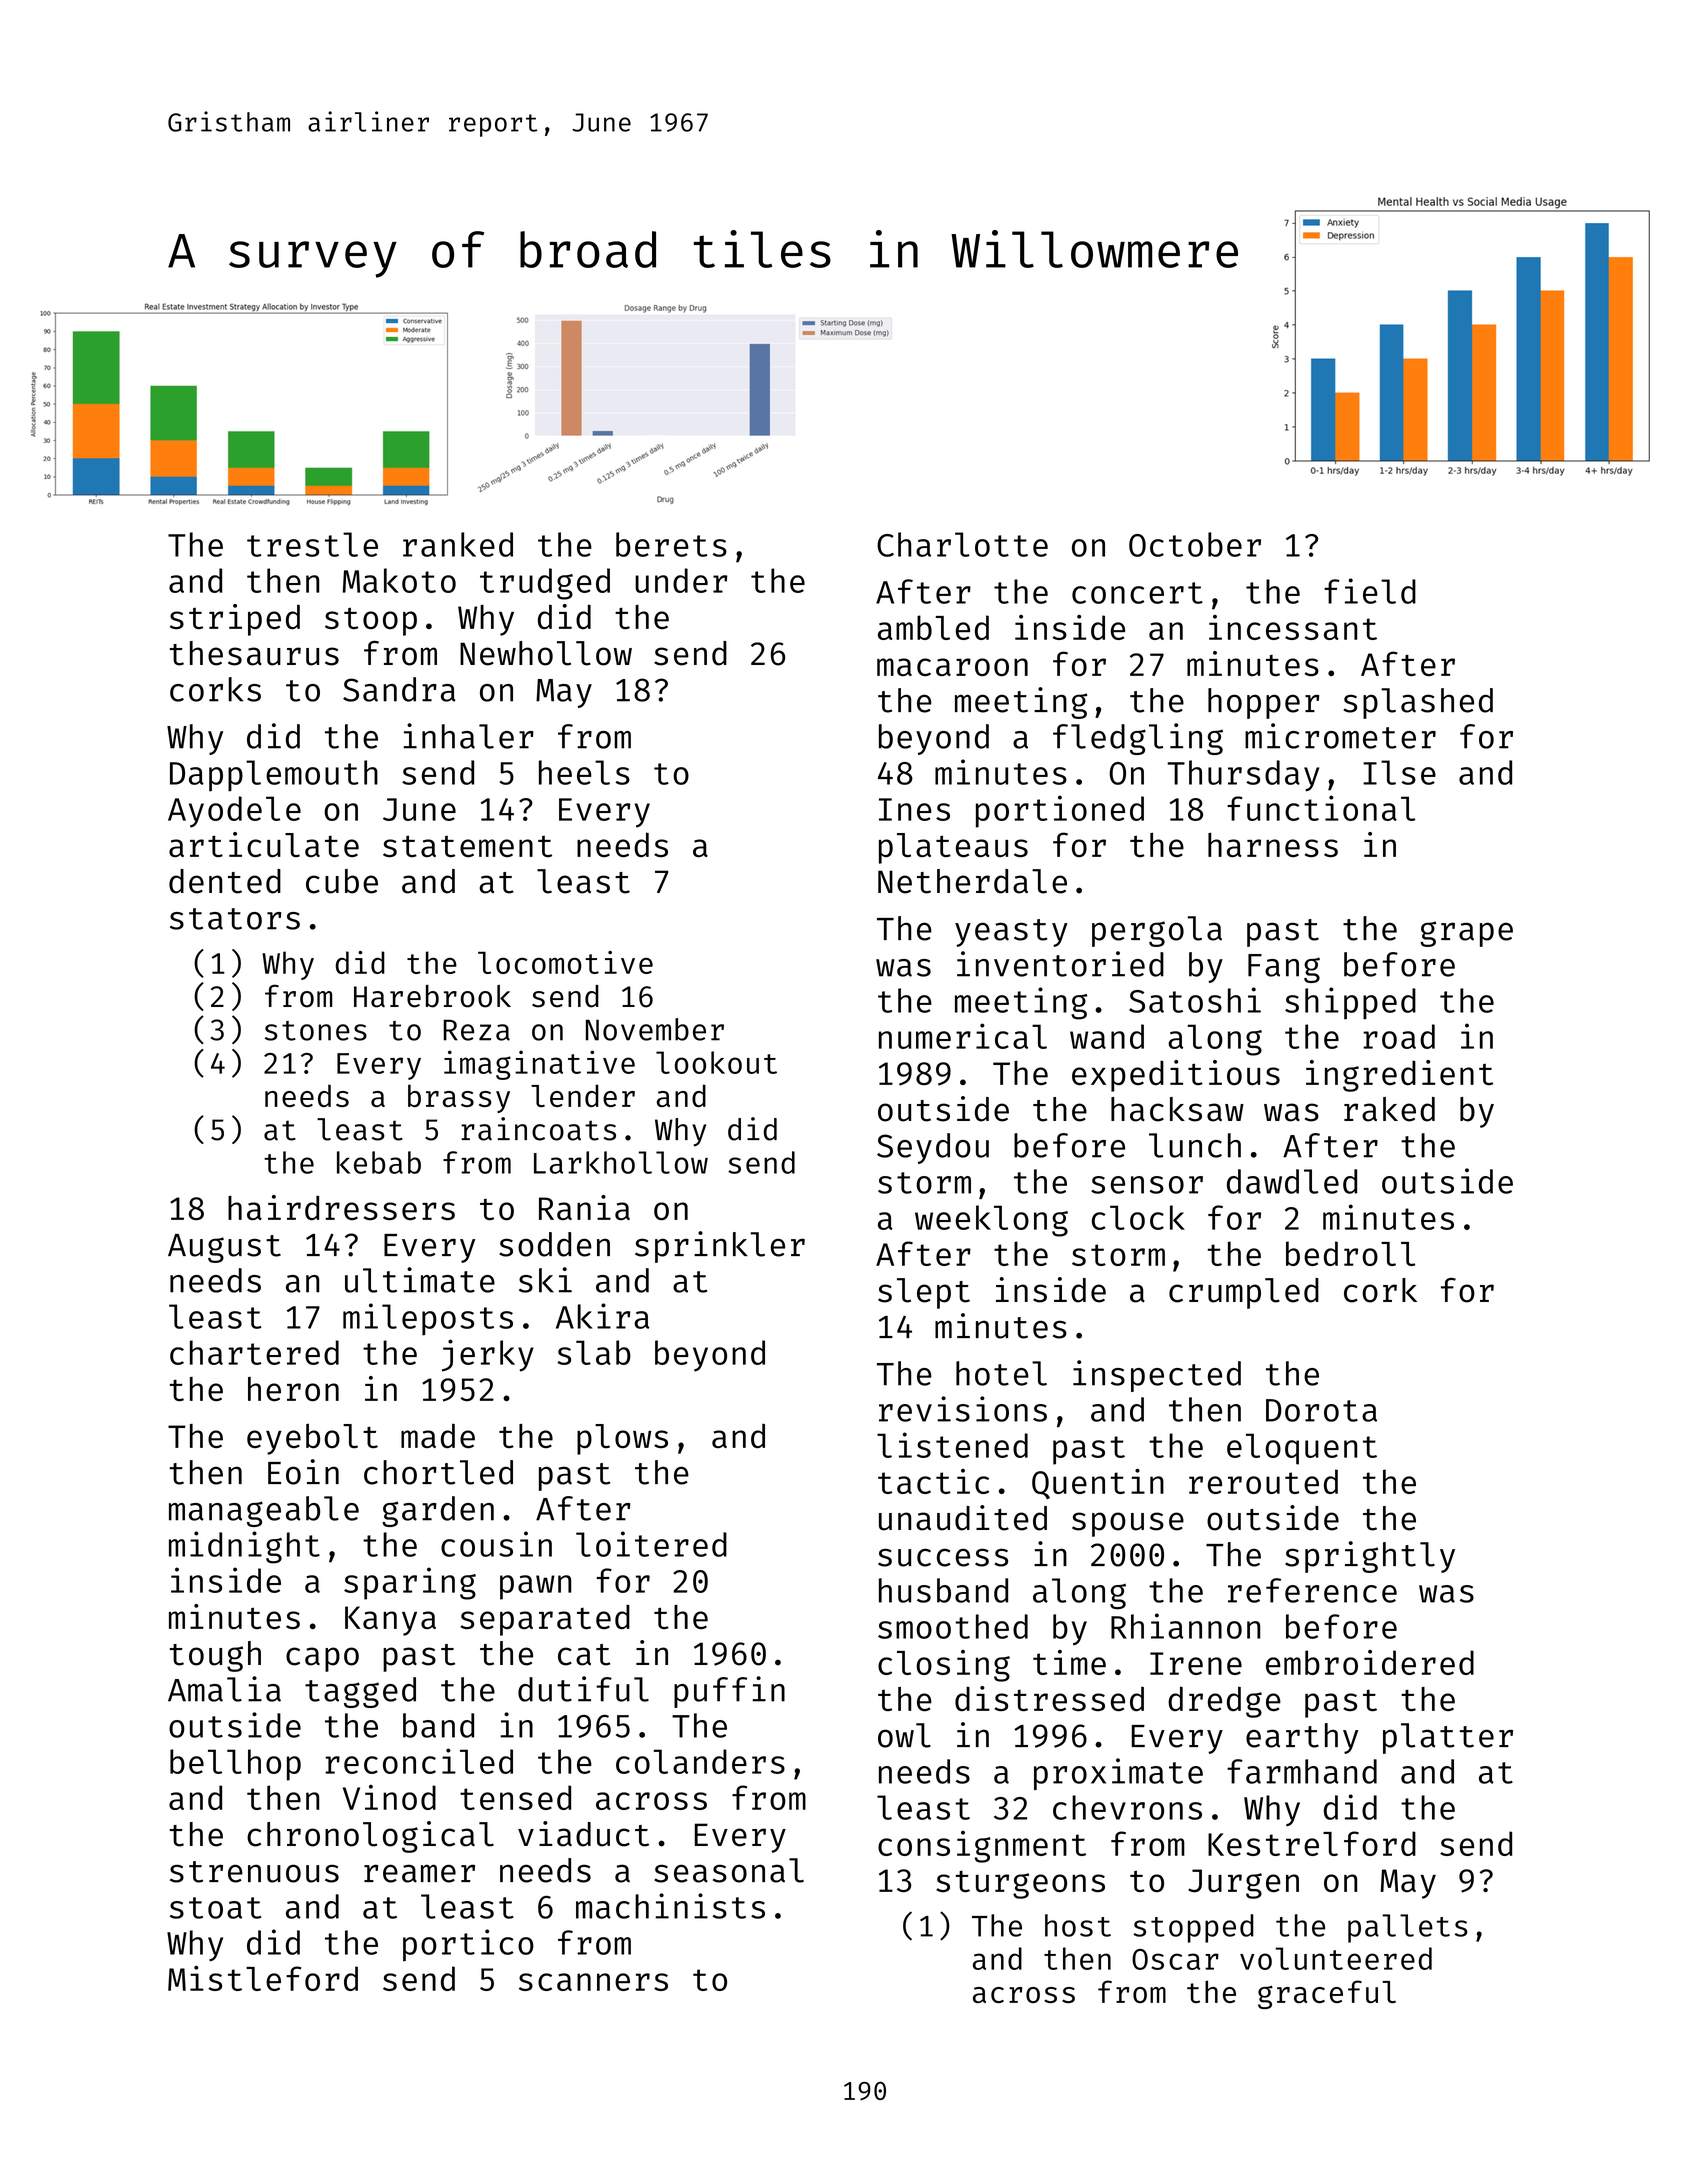  What do you see at coordinates (1321, 1410) in the document?
I see `Dorota` at bounding box center [1321, 1410].
